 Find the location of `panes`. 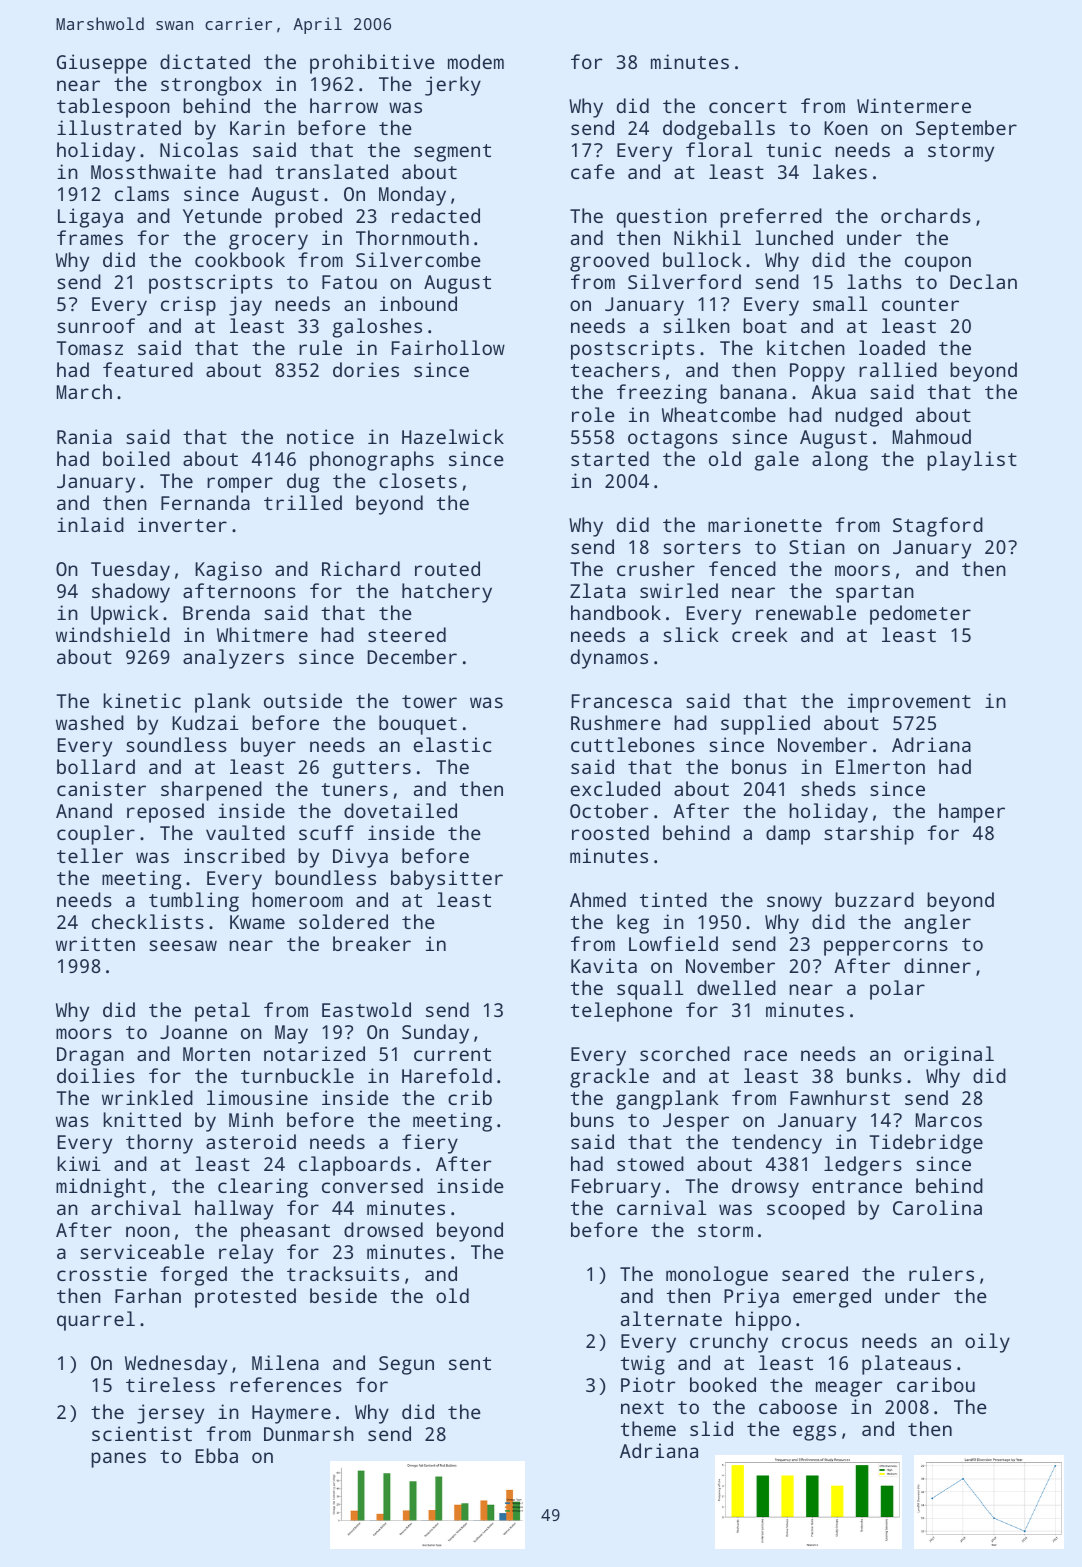

panes is located at coordinates (118, 1460).
